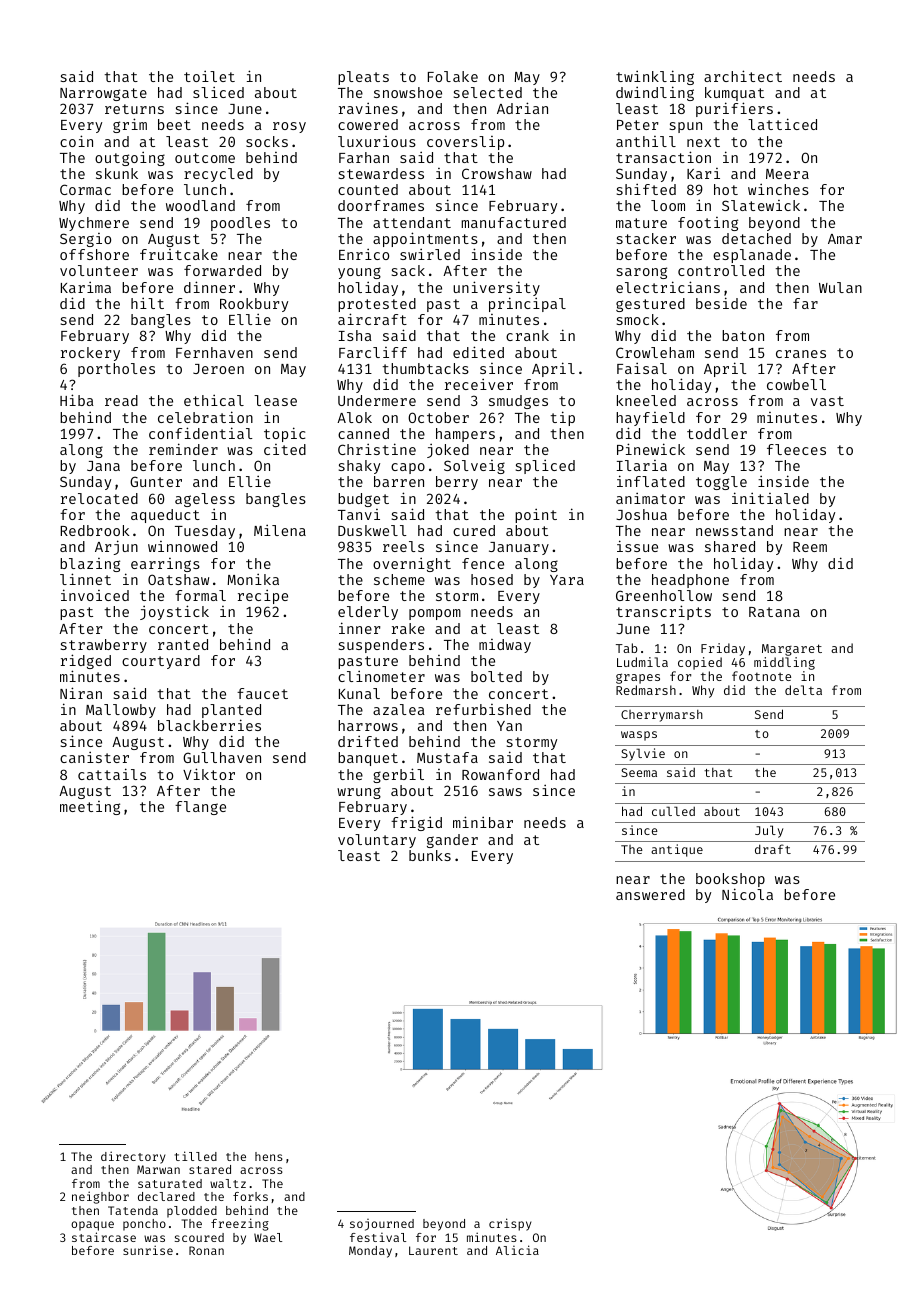 The height and width of the screenshot is (1308, 924). What do you see at coordinates (796, 384) in the screenshot?
I see `cowbell` at bounding box center [796, 384].
